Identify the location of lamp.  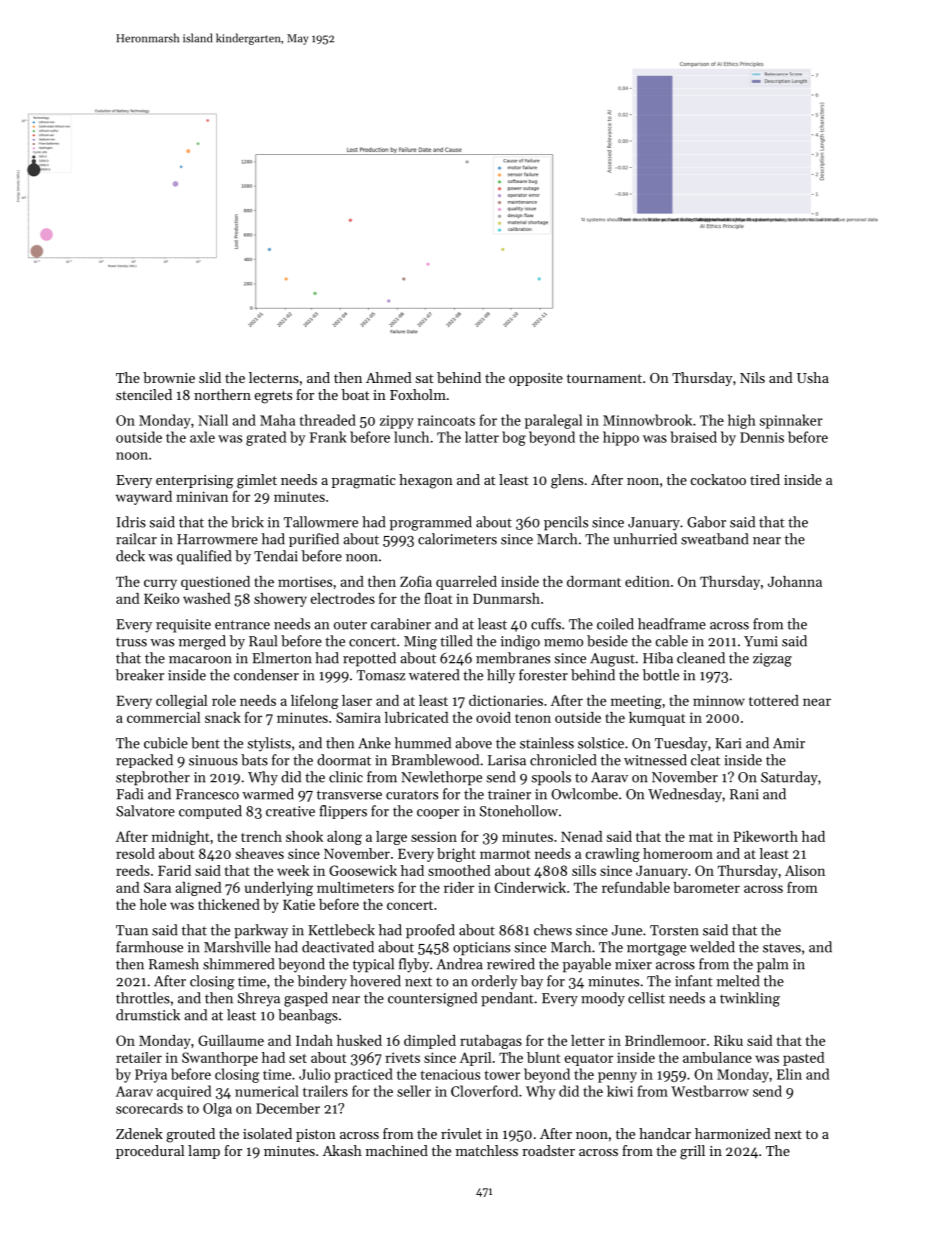
(204, 1152).
